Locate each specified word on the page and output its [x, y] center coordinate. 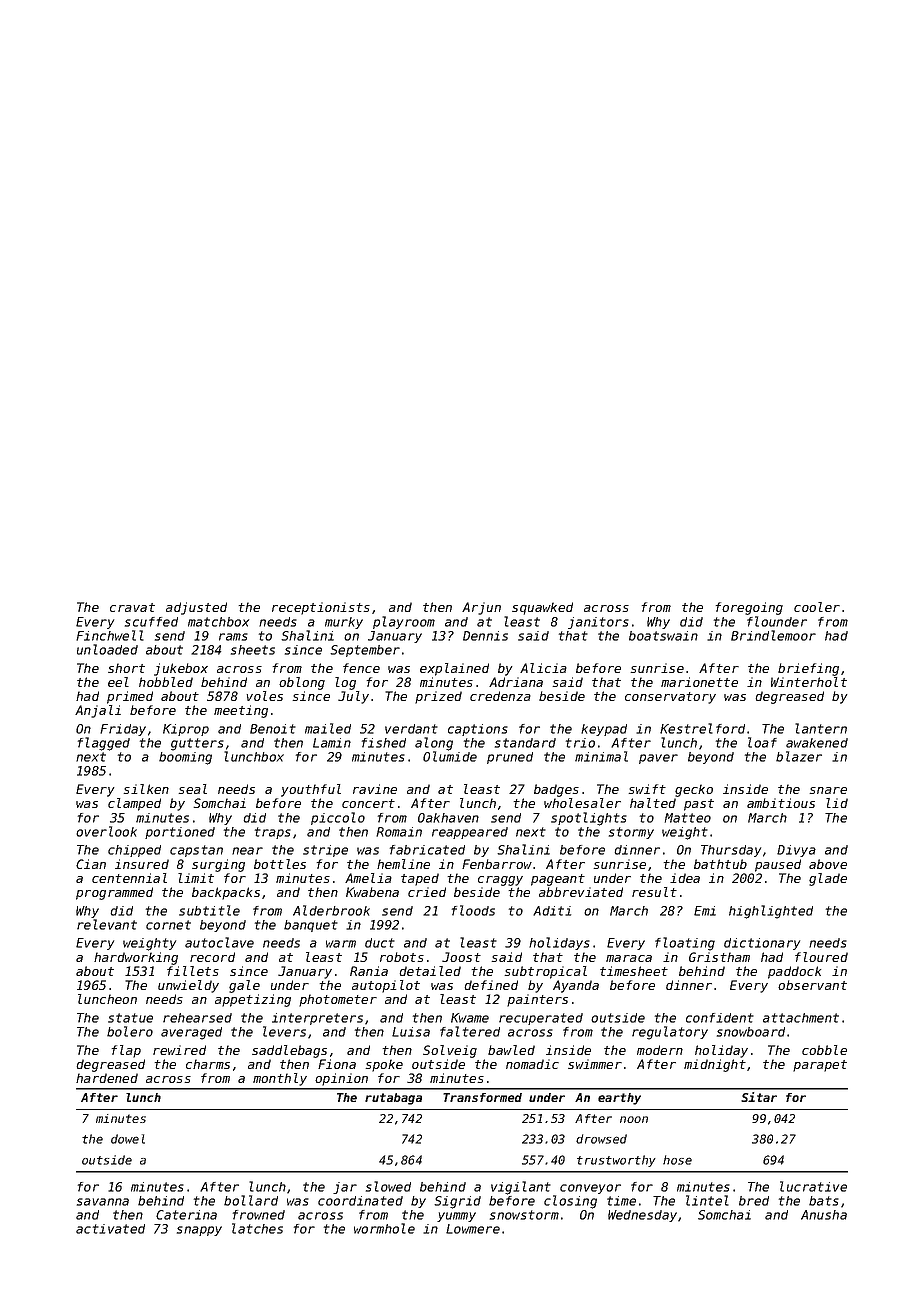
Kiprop [186, 730]
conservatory [670, 698]
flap [126, 1051]
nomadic [532, 1064]
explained [454, 669]
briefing [808, 669]
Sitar [759, 1097]
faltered [470, 1031]
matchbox [218, 622]
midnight [715, 1065]
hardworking [136, 958]
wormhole [384, 1228]
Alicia [543, 668]
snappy [199, 1231]
